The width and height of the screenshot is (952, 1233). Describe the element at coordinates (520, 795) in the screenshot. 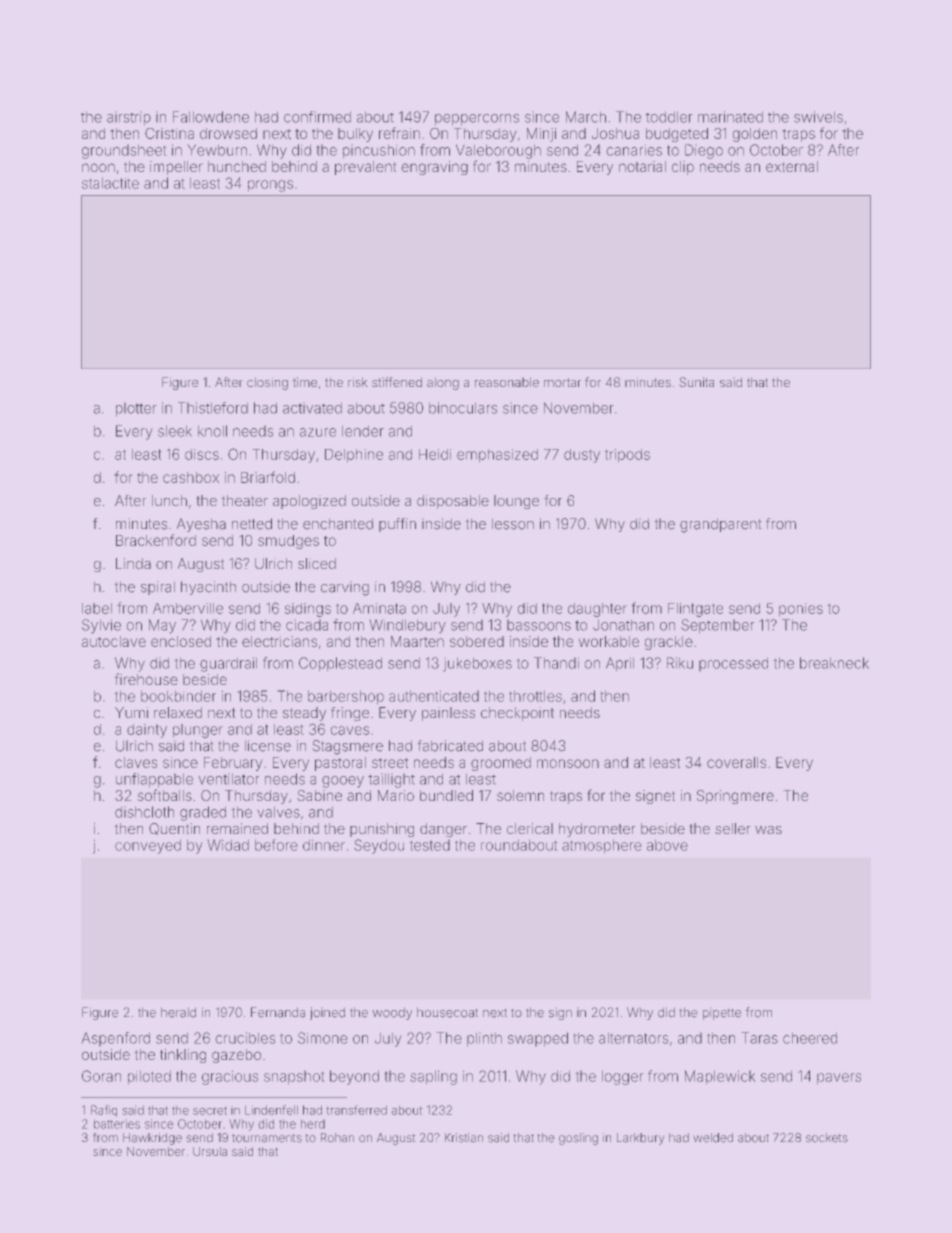

I see `solemn` at that location.
